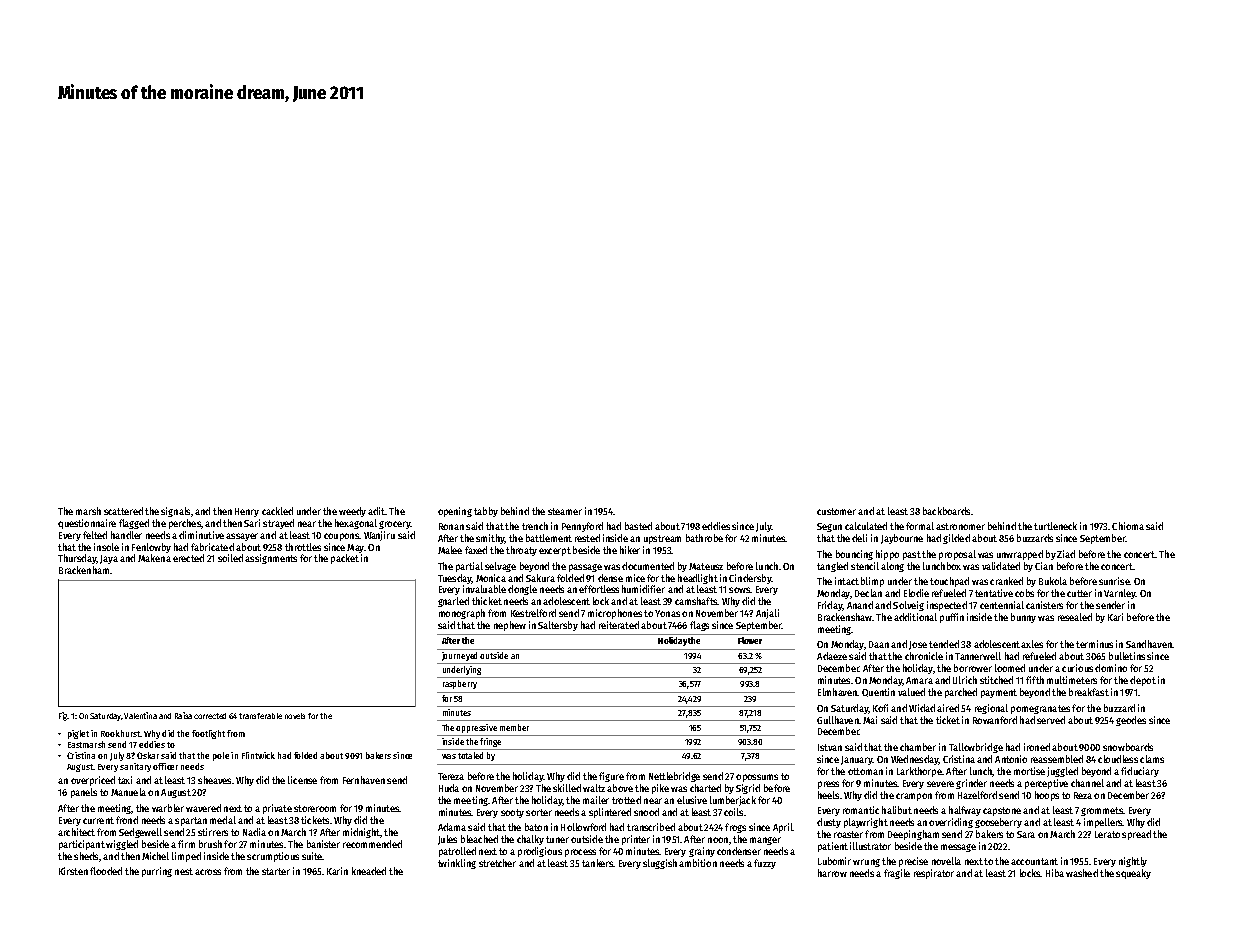  Describe the element at coordinates (82, 845) in the screenshot. I see `participant` at that location.
